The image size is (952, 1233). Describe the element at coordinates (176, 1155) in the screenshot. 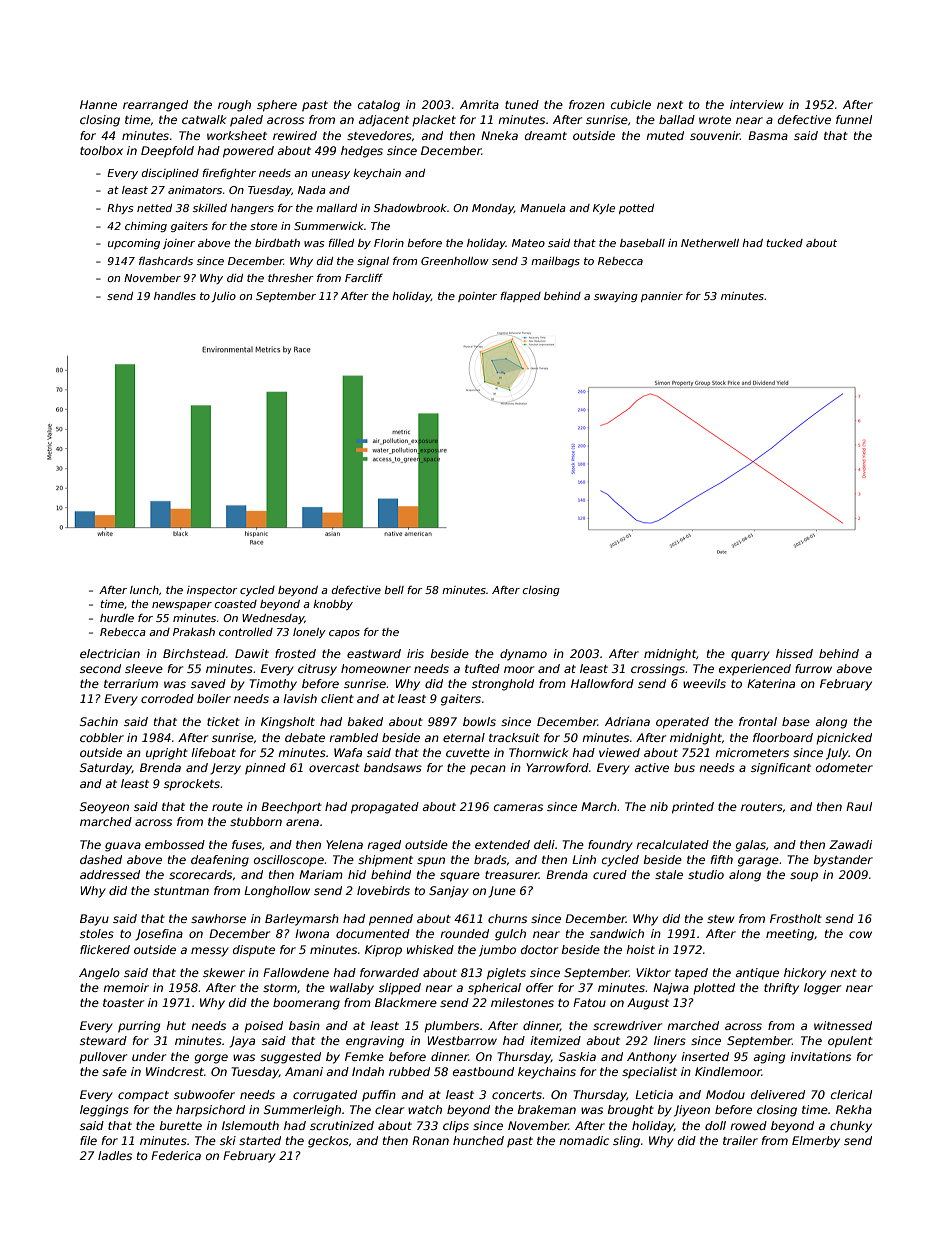

I see `Federica` at that location.
